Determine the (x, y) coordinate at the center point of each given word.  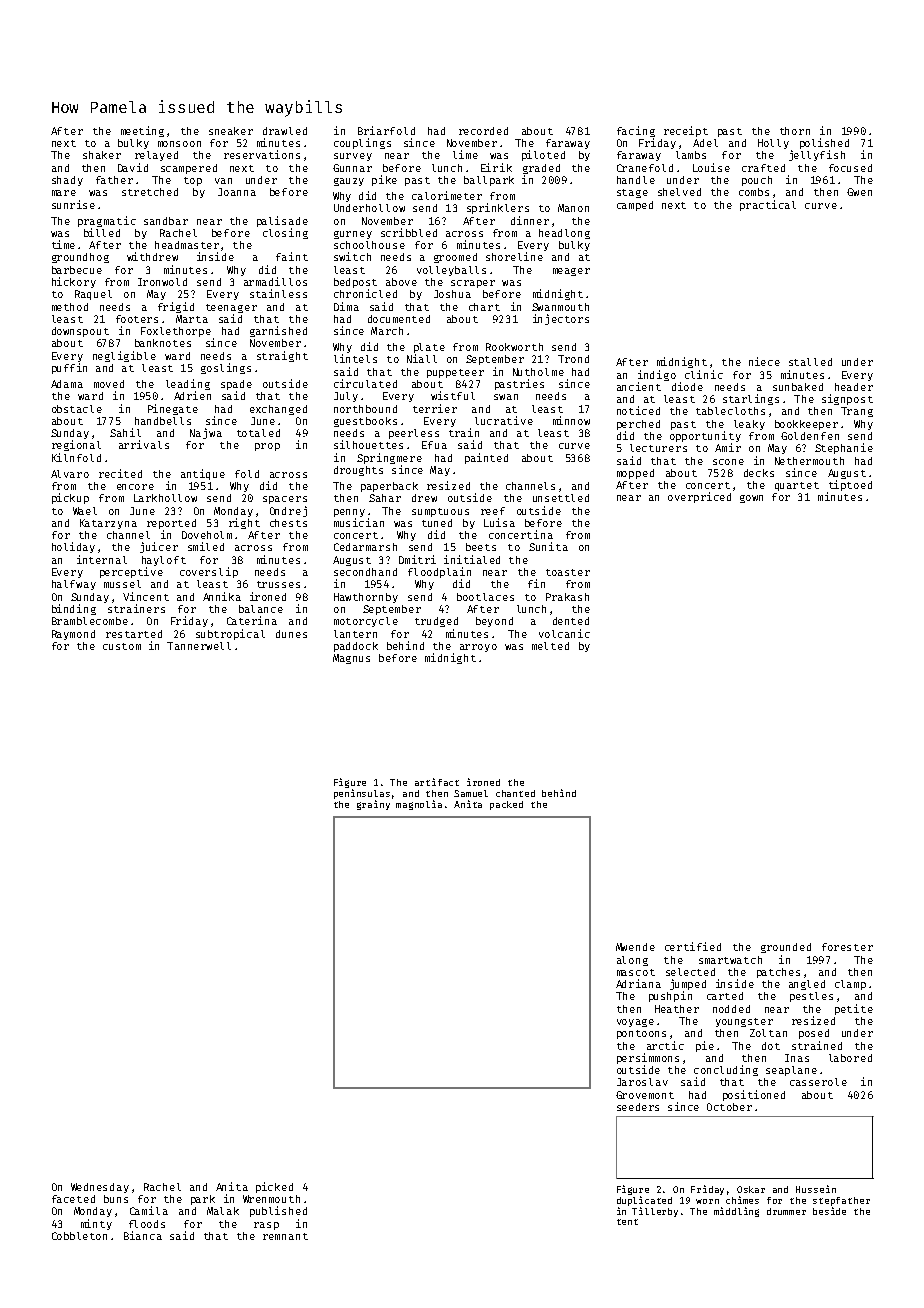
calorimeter (447, 195)
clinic (704, 374)
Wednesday (100, 1188)
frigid (176, 307)
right (244, 523)
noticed (638, 410)
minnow (571, 420)
